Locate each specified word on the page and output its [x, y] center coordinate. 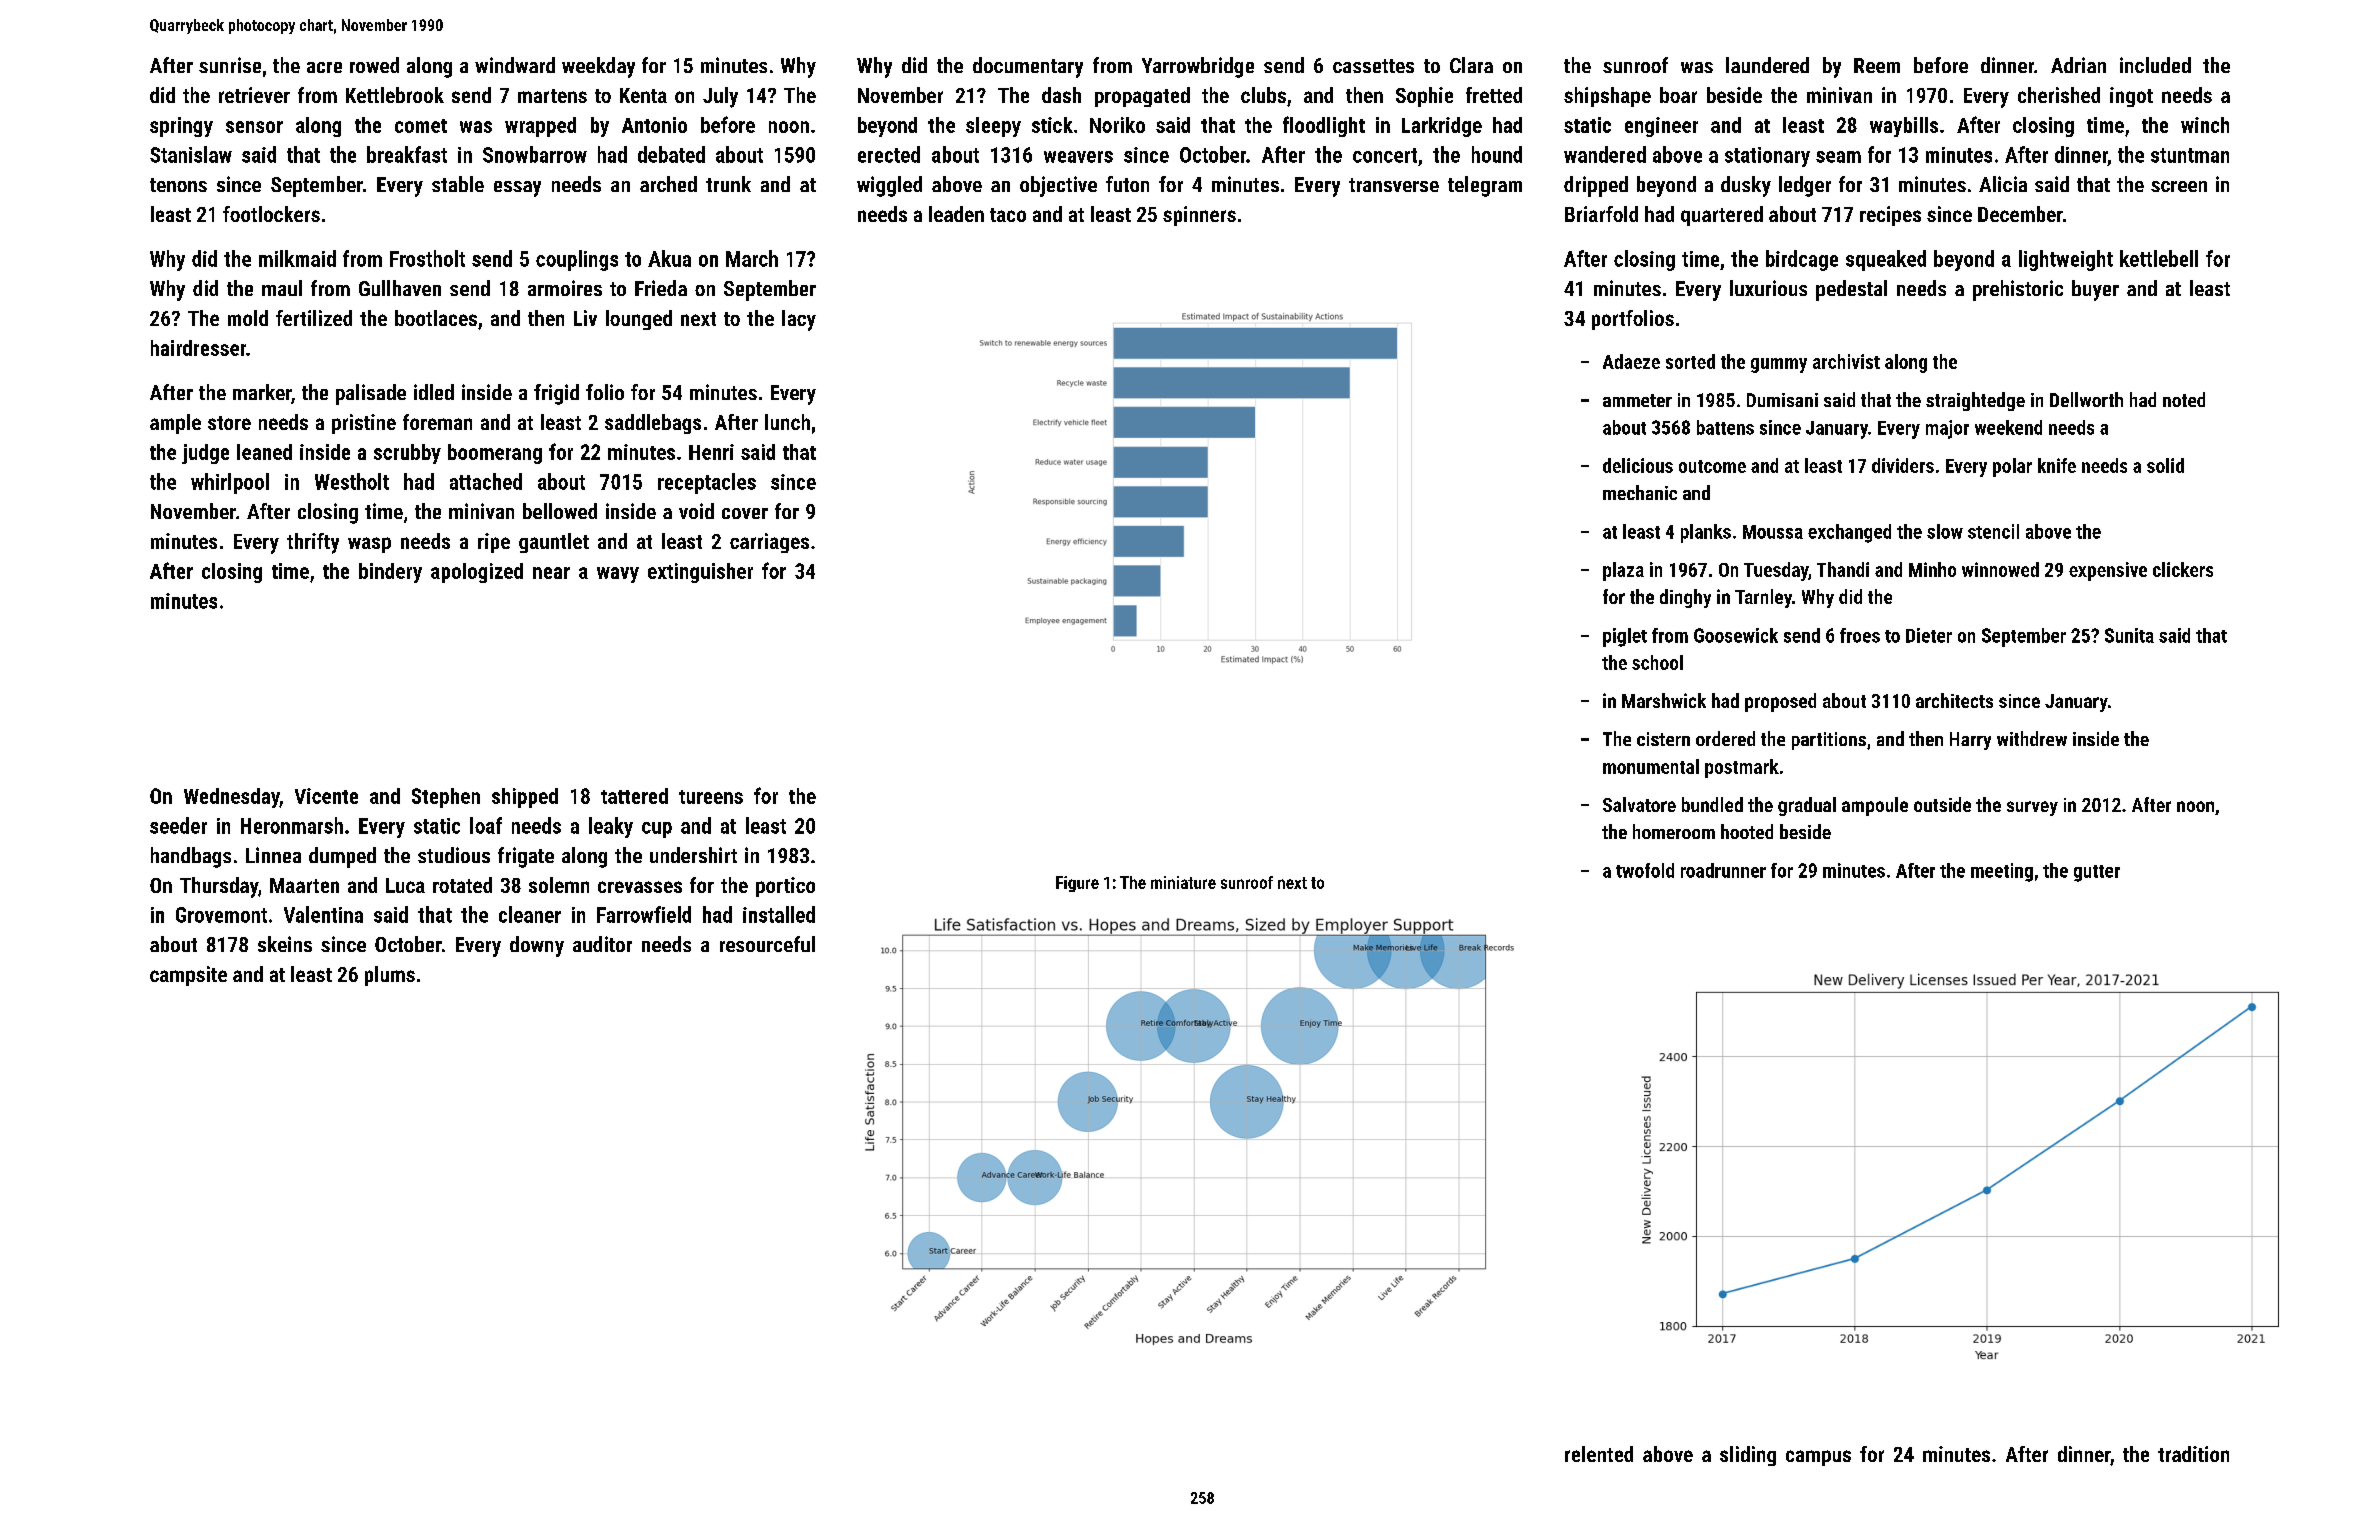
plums [390, 976]
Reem [1877, 65]
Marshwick [1664, 700]
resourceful [767, 944]
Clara [1471, 65]
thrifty [313, 543]
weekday [598, 67]
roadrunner [1723, 870]
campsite [188, 976]
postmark [1742, 768]
